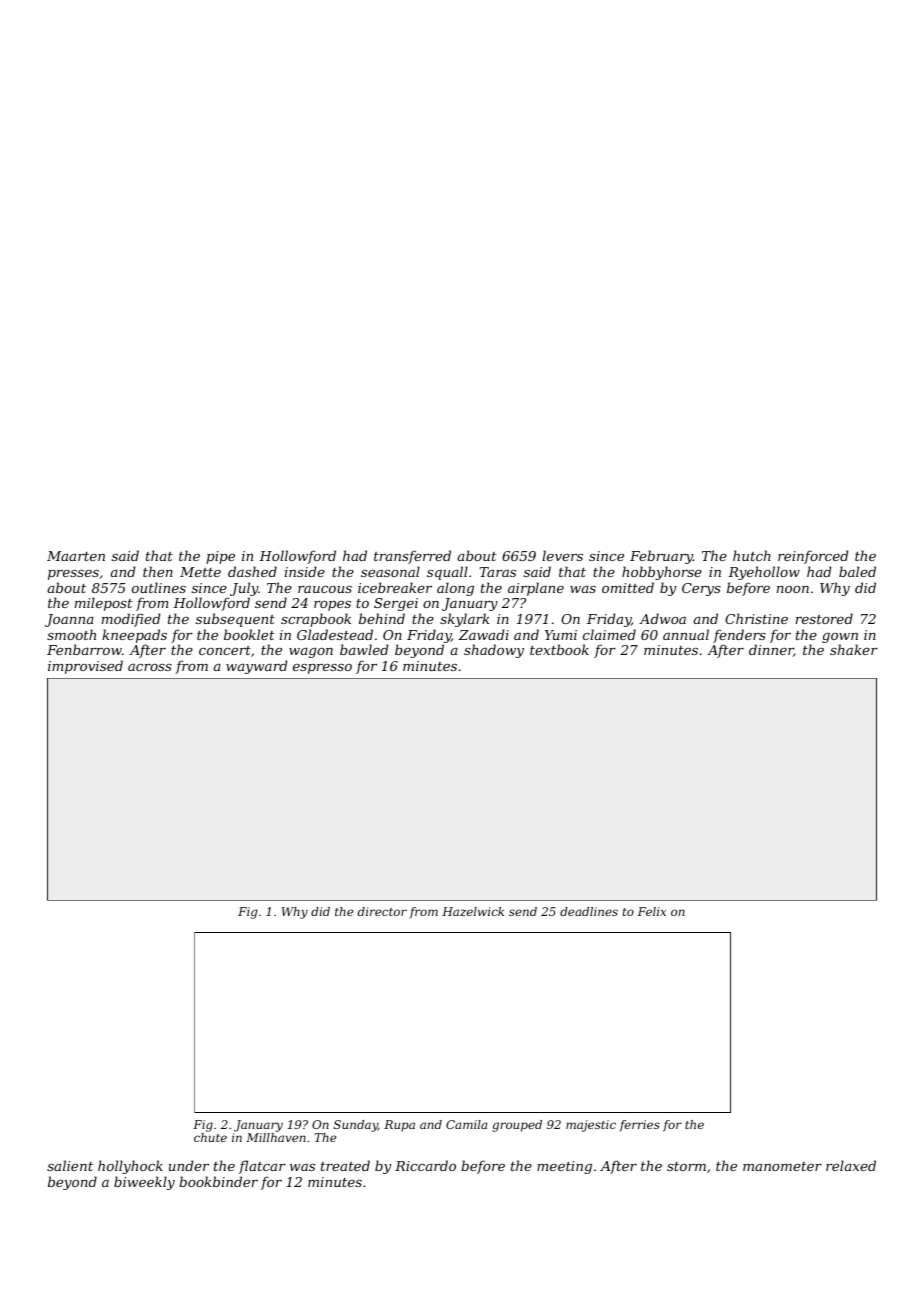  Describe the element at coordinates (382, 911) in the image. I see `director` at that location.
